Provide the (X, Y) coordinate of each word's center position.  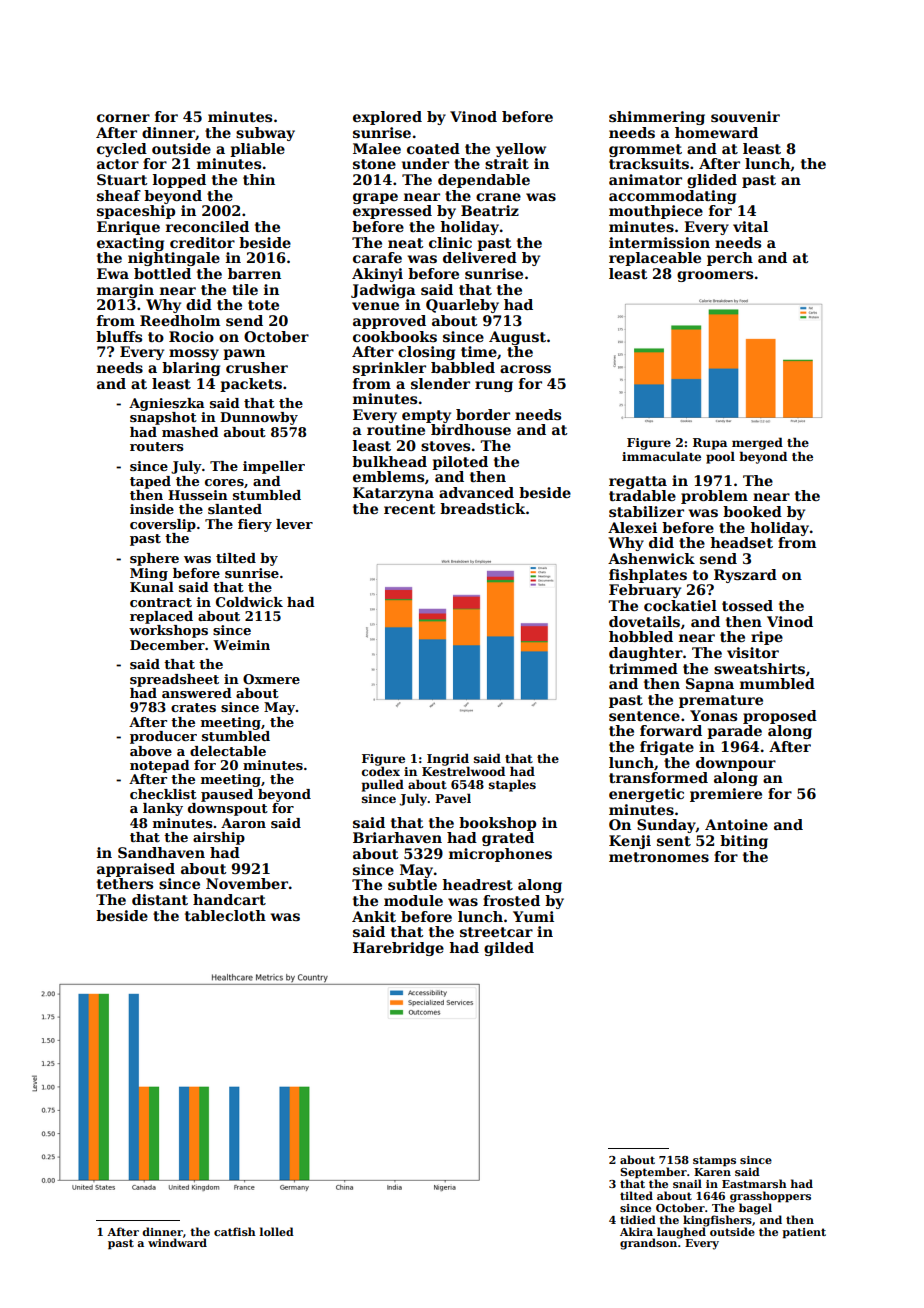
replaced (161, 617)
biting (744, 842)
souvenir (745, 116)
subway (265, 134)
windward (177, 1242)
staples (512, 785)
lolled (277, 1231)
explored (387, 118)
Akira (636, 1231)
